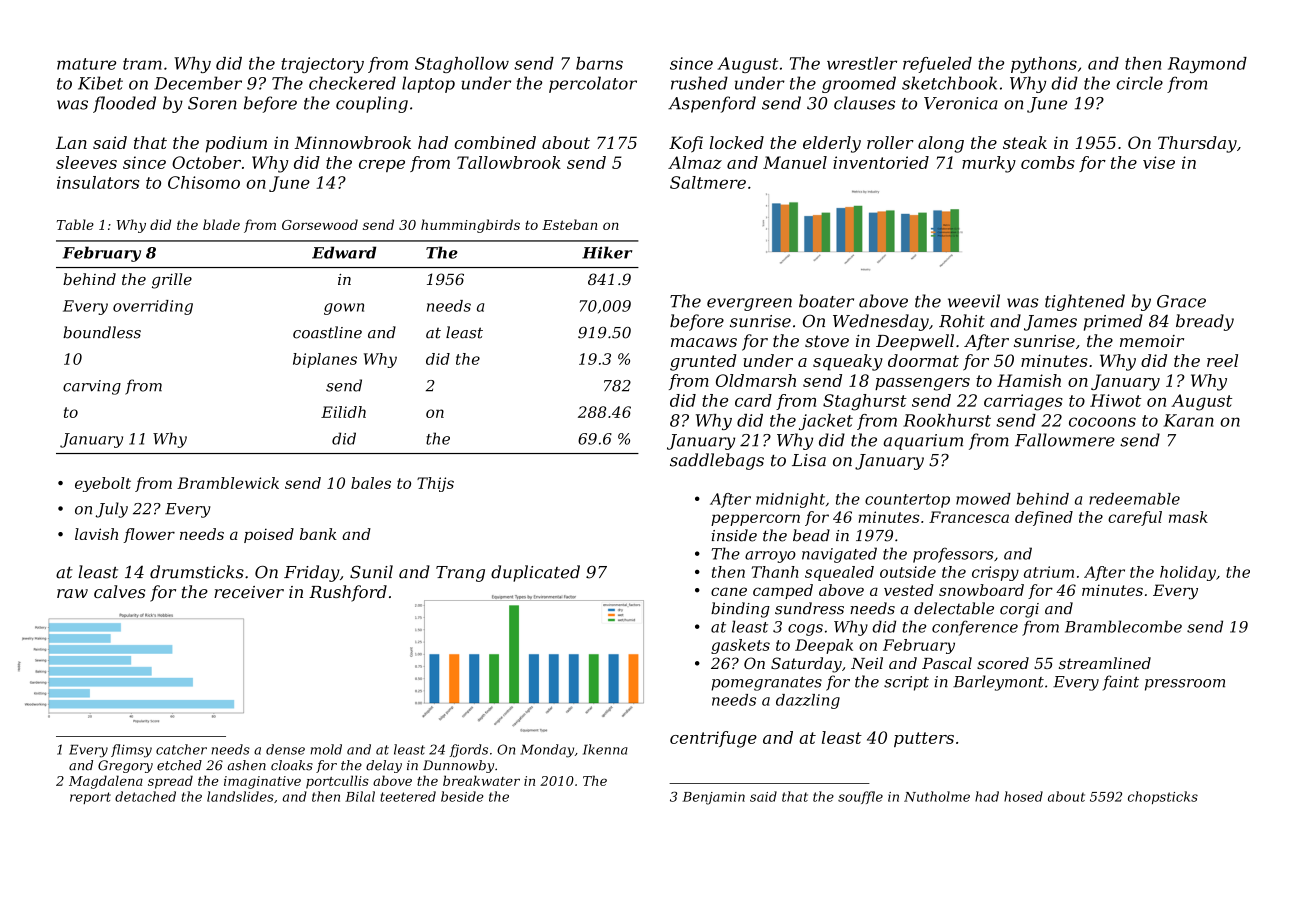 Image resolution: width=1308 pixels, height=924 pixels. What do you see at coordinates (1139, 83) in the screenshot?
I see `circle` at bounding box center [1139, 83].
